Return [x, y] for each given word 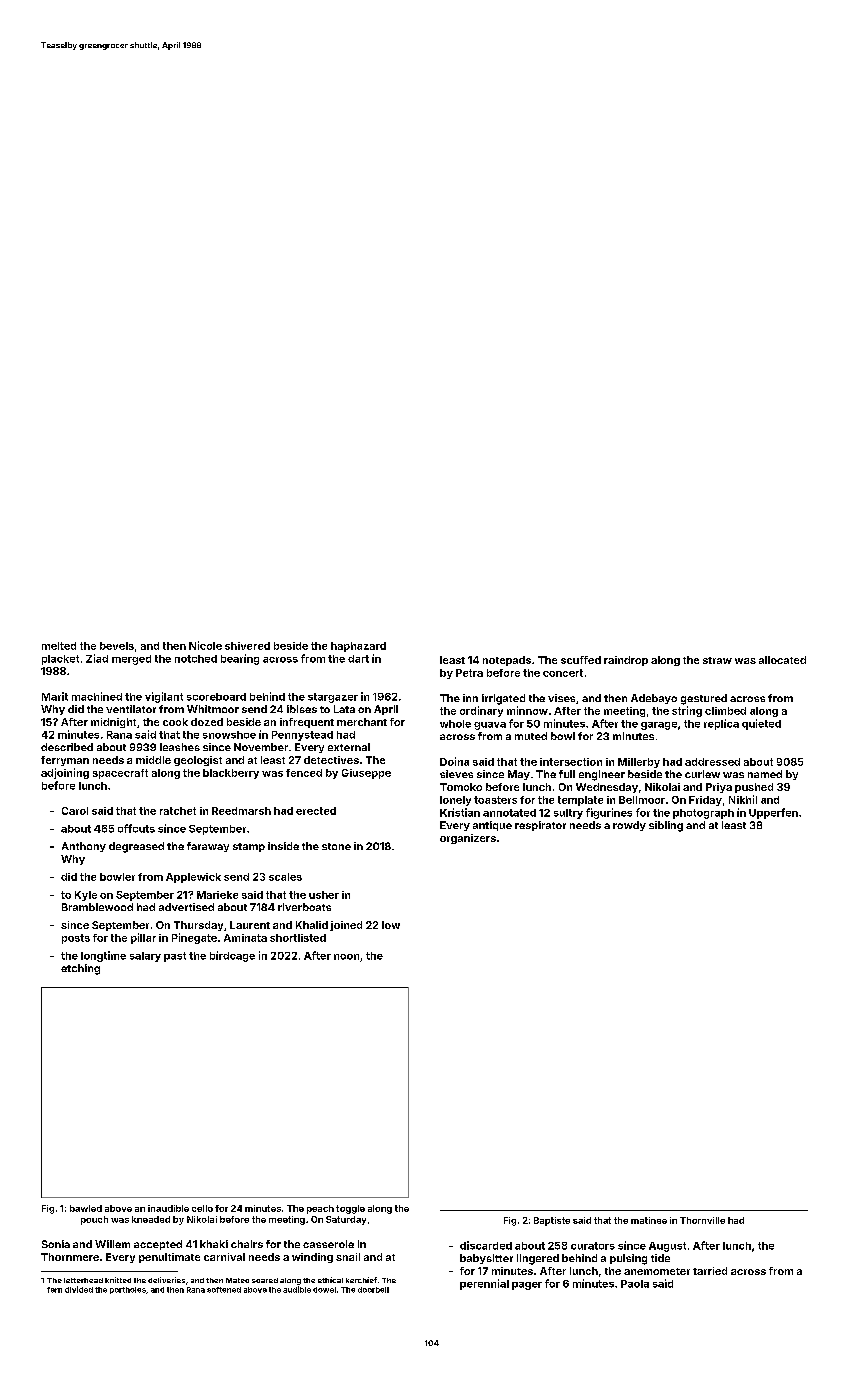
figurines [609, 813]
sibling [666, 826]
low [391, 925]
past [175, 957]
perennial [484, 1284]
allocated [782, 660]
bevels [117, 646]
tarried [710, 1271]
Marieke [217, 895]
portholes [128, 1290]
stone [336, 846]
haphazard [358, 647]
